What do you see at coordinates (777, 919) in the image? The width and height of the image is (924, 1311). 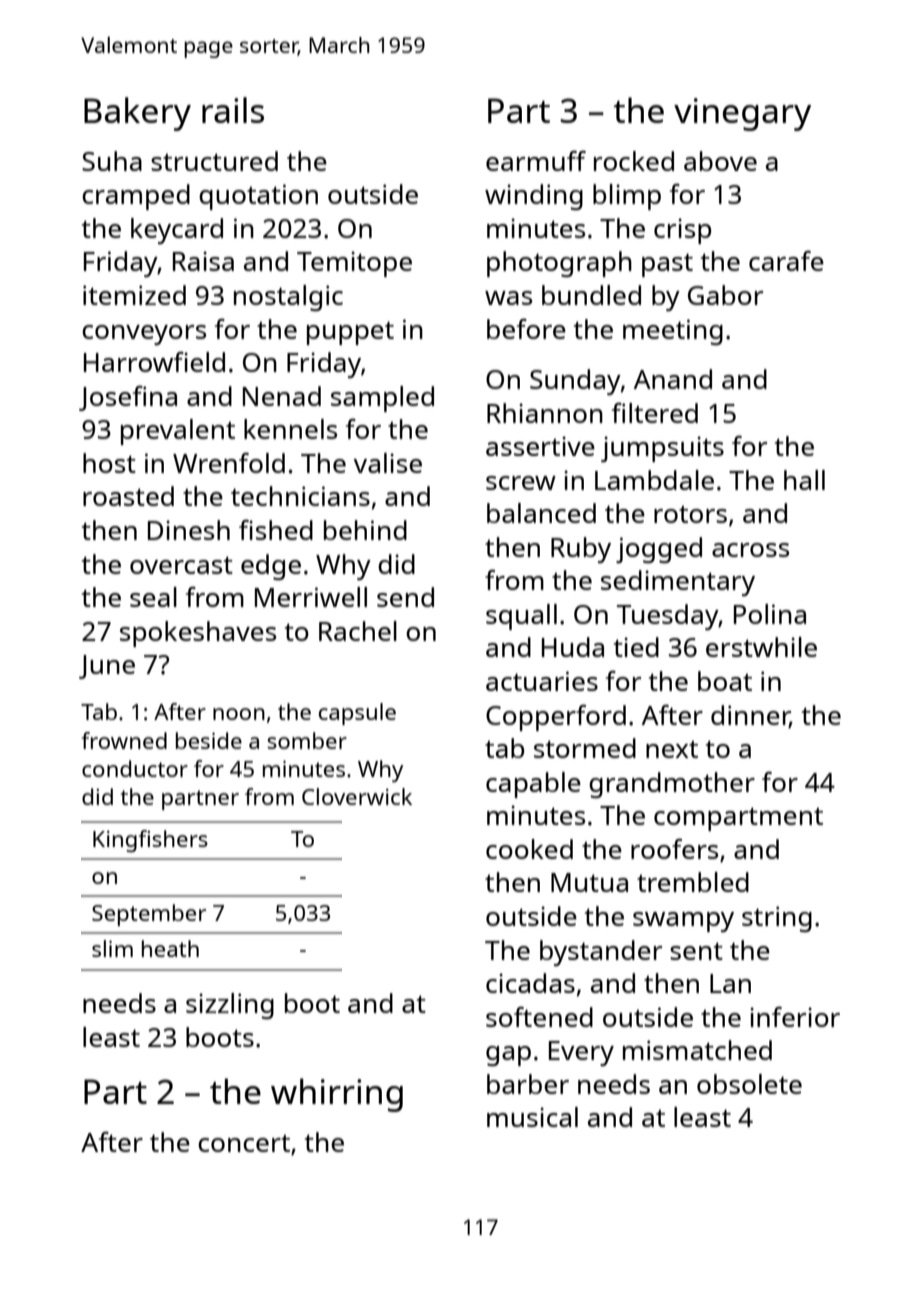 I see `string` at bounding box center [777, 919].
